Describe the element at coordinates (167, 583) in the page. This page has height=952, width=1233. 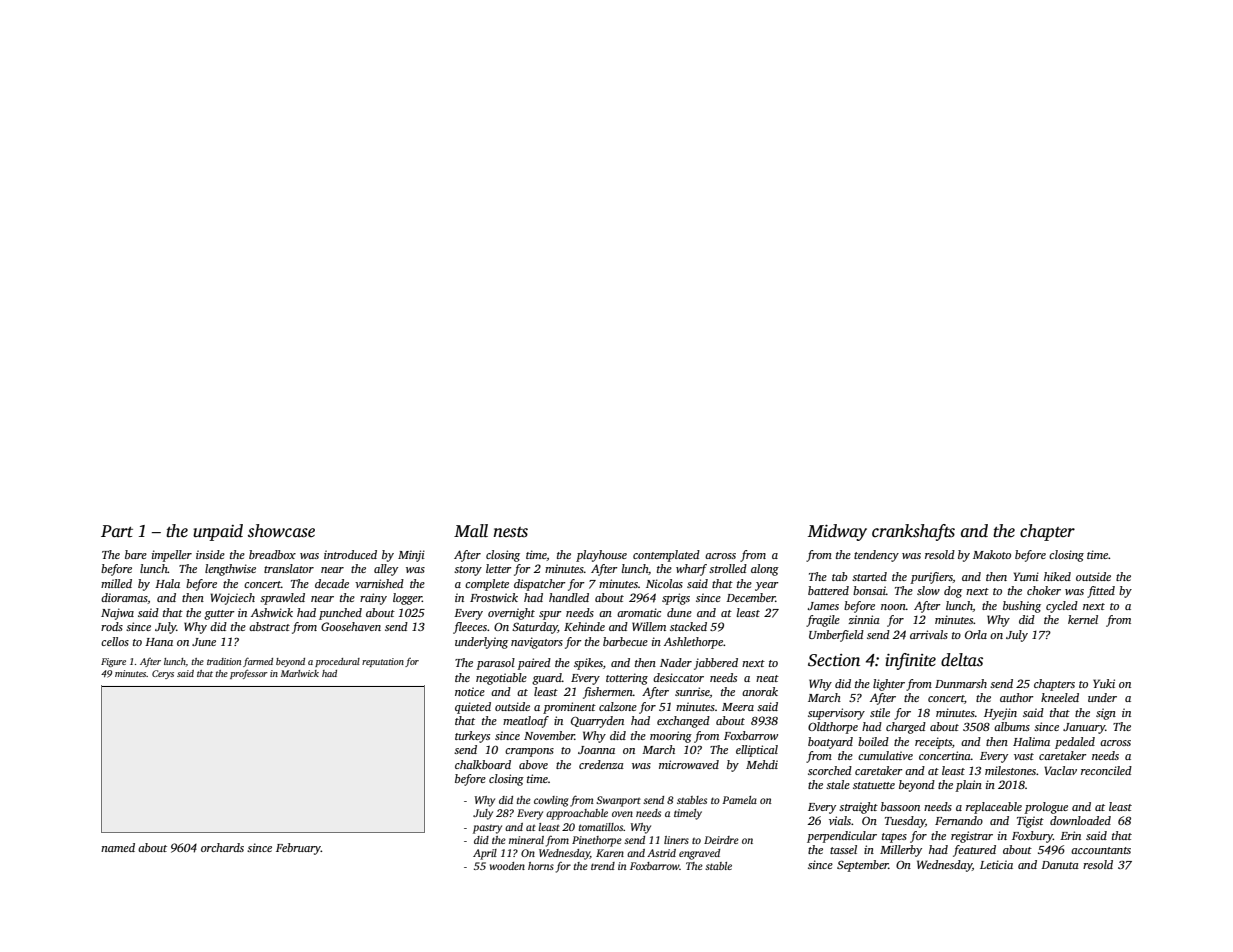
I see `Hala` at that location.
